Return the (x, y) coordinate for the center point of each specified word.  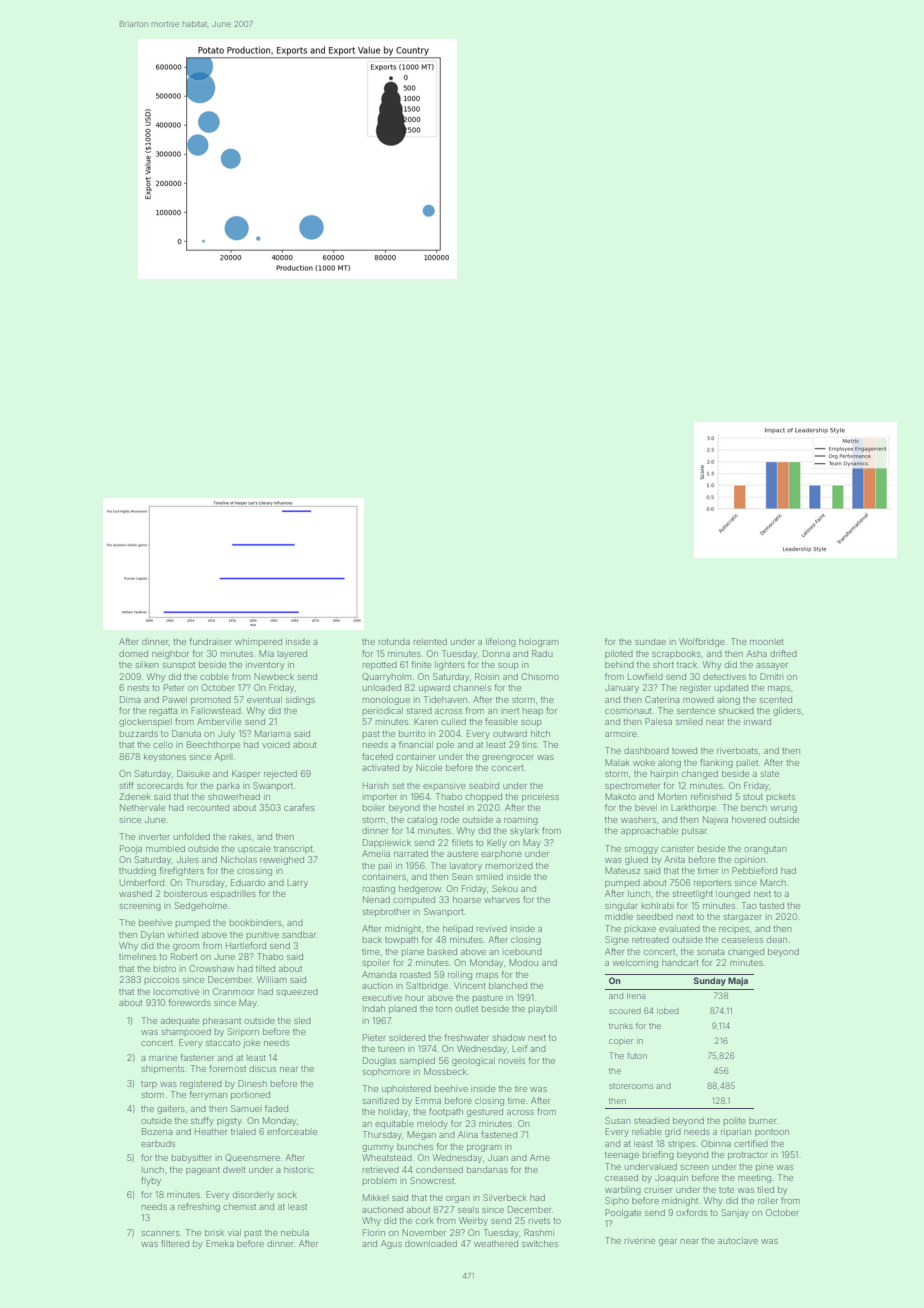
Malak (617, 762)
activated (380, 767)
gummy (378, 1148)
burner (762, 1120)
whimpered (258, 642)
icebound (522, 951)
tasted (771, 905)
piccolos (162, 980)
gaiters (171, 1109)
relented (430, 641)
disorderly (253, 1195)
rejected (280, 774)
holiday (393, 1112)
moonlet (767, 642)
